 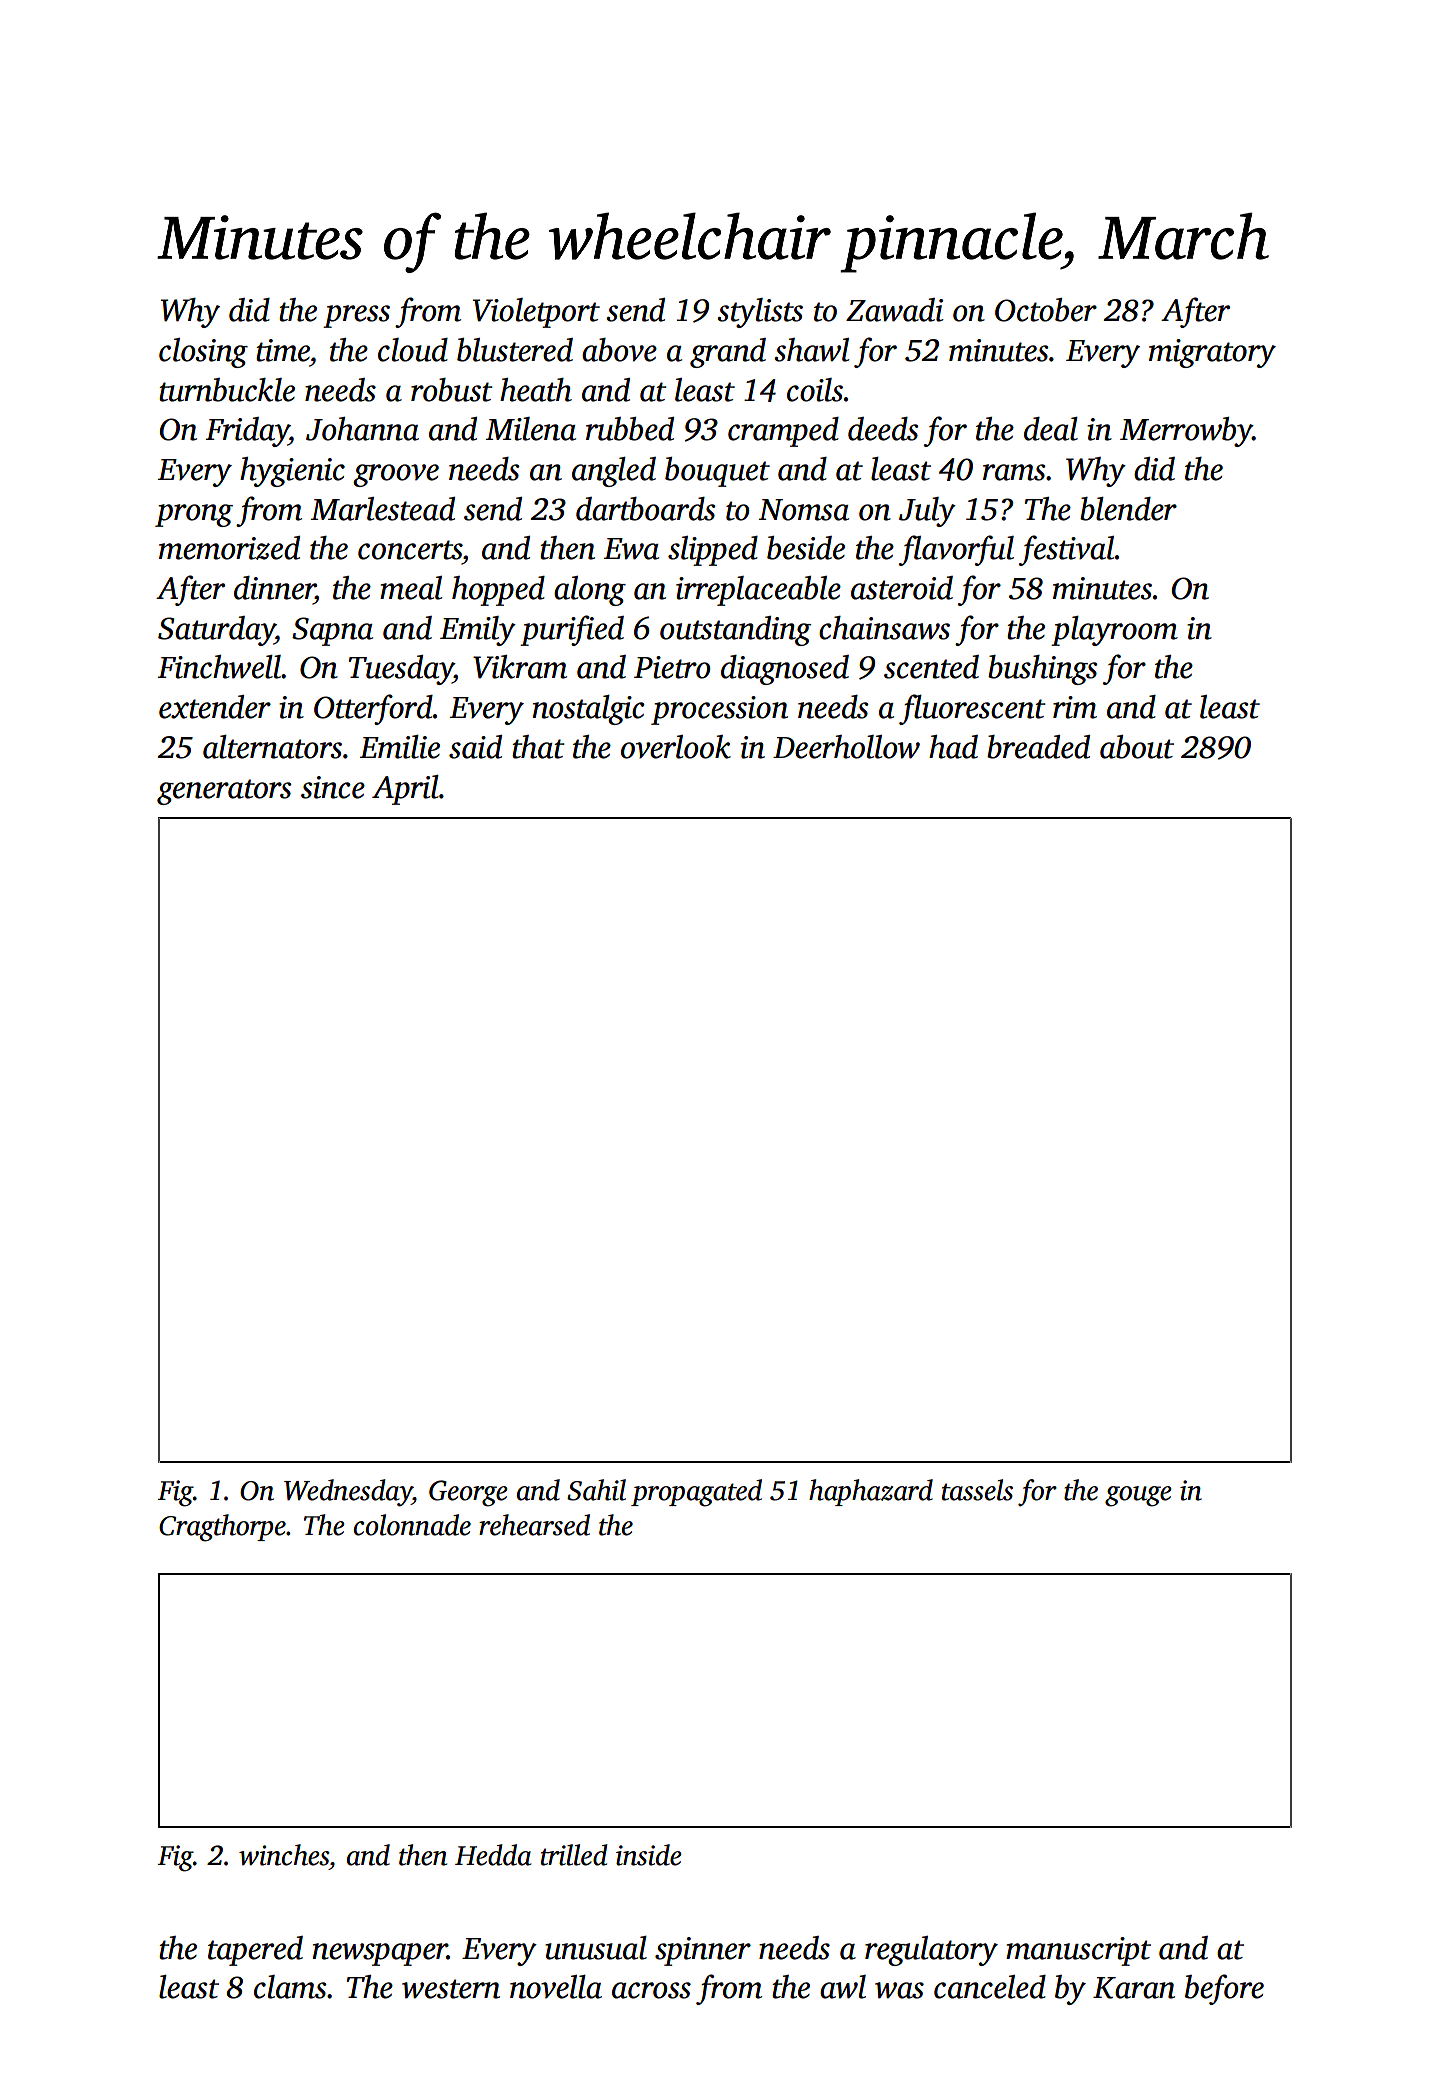 What do you see at coordinates (348, 1493) in the document?
I see `Wednesday` at bounding box center [348, 1493].
